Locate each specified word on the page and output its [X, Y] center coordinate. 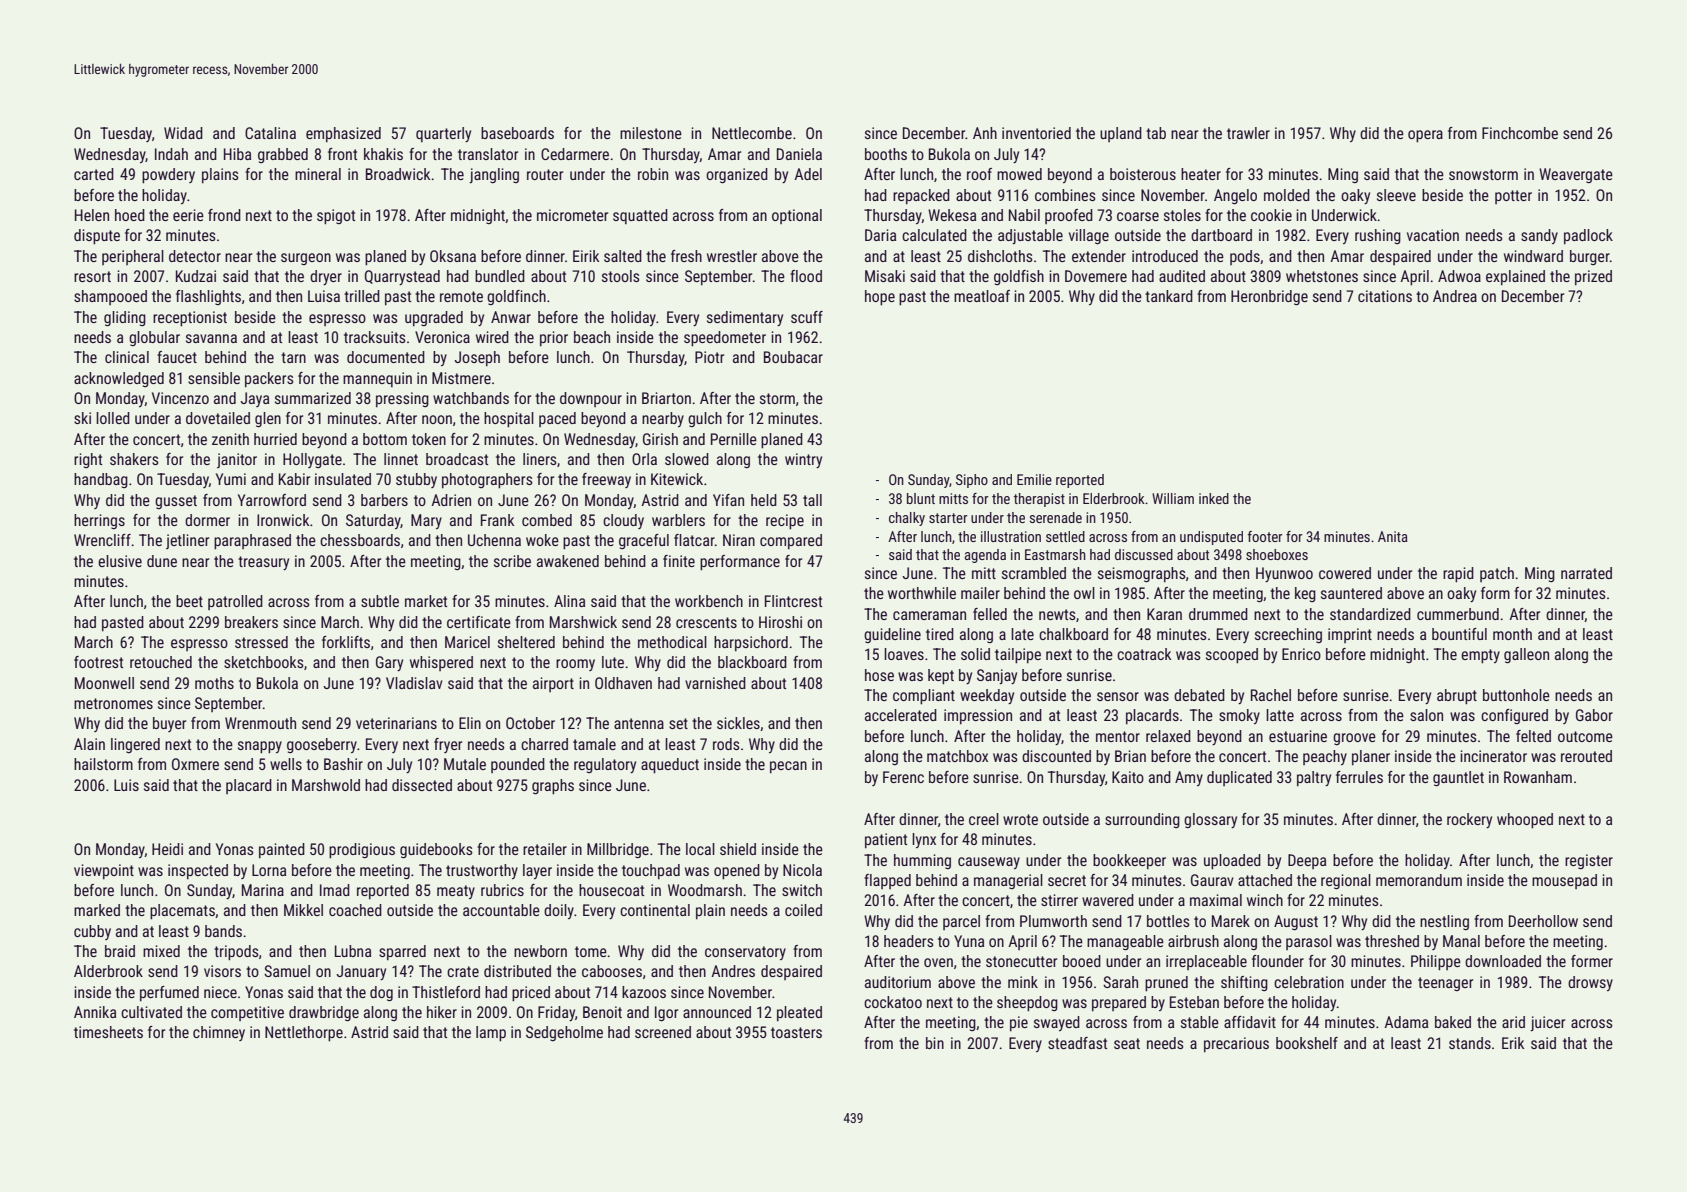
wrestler [732, 256]
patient [886, 840]
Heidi [167, 849]
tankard [1169, 296]
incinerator [1493, 756]
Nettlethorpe [304, 1034]
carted [94, 174]
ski [82, 418]
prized [1593, 277]
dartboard [1221, 235]
